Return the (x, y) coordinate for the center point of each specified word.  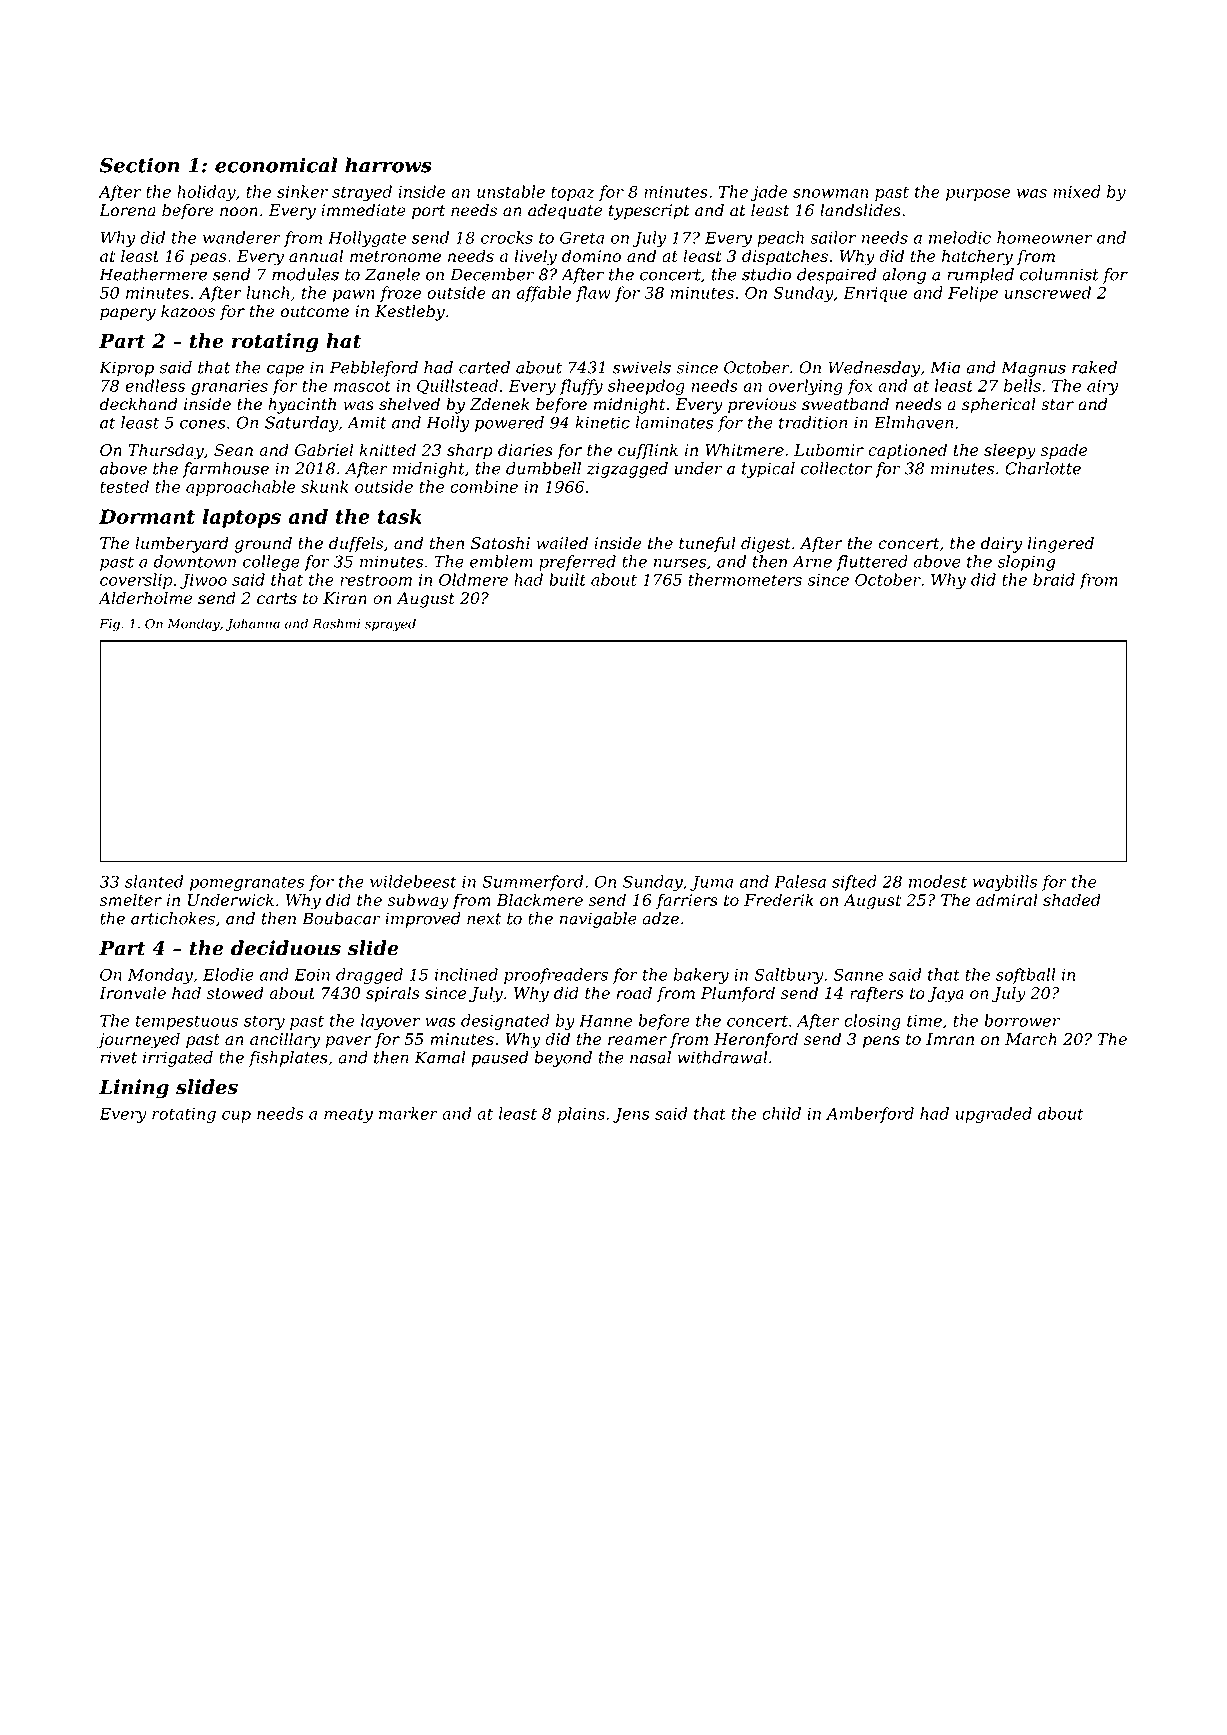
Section (140, 165)
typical (768, 470)
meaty (348, 1115)
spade (1064, 451)
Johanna (252, 624)
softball (1025, 976)
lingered (1061, 545)
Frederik (779, 899)
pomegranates (247, 883)
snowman (830, 193)
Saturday (301, 424)
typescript (649, 212)
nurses (680, 563)
